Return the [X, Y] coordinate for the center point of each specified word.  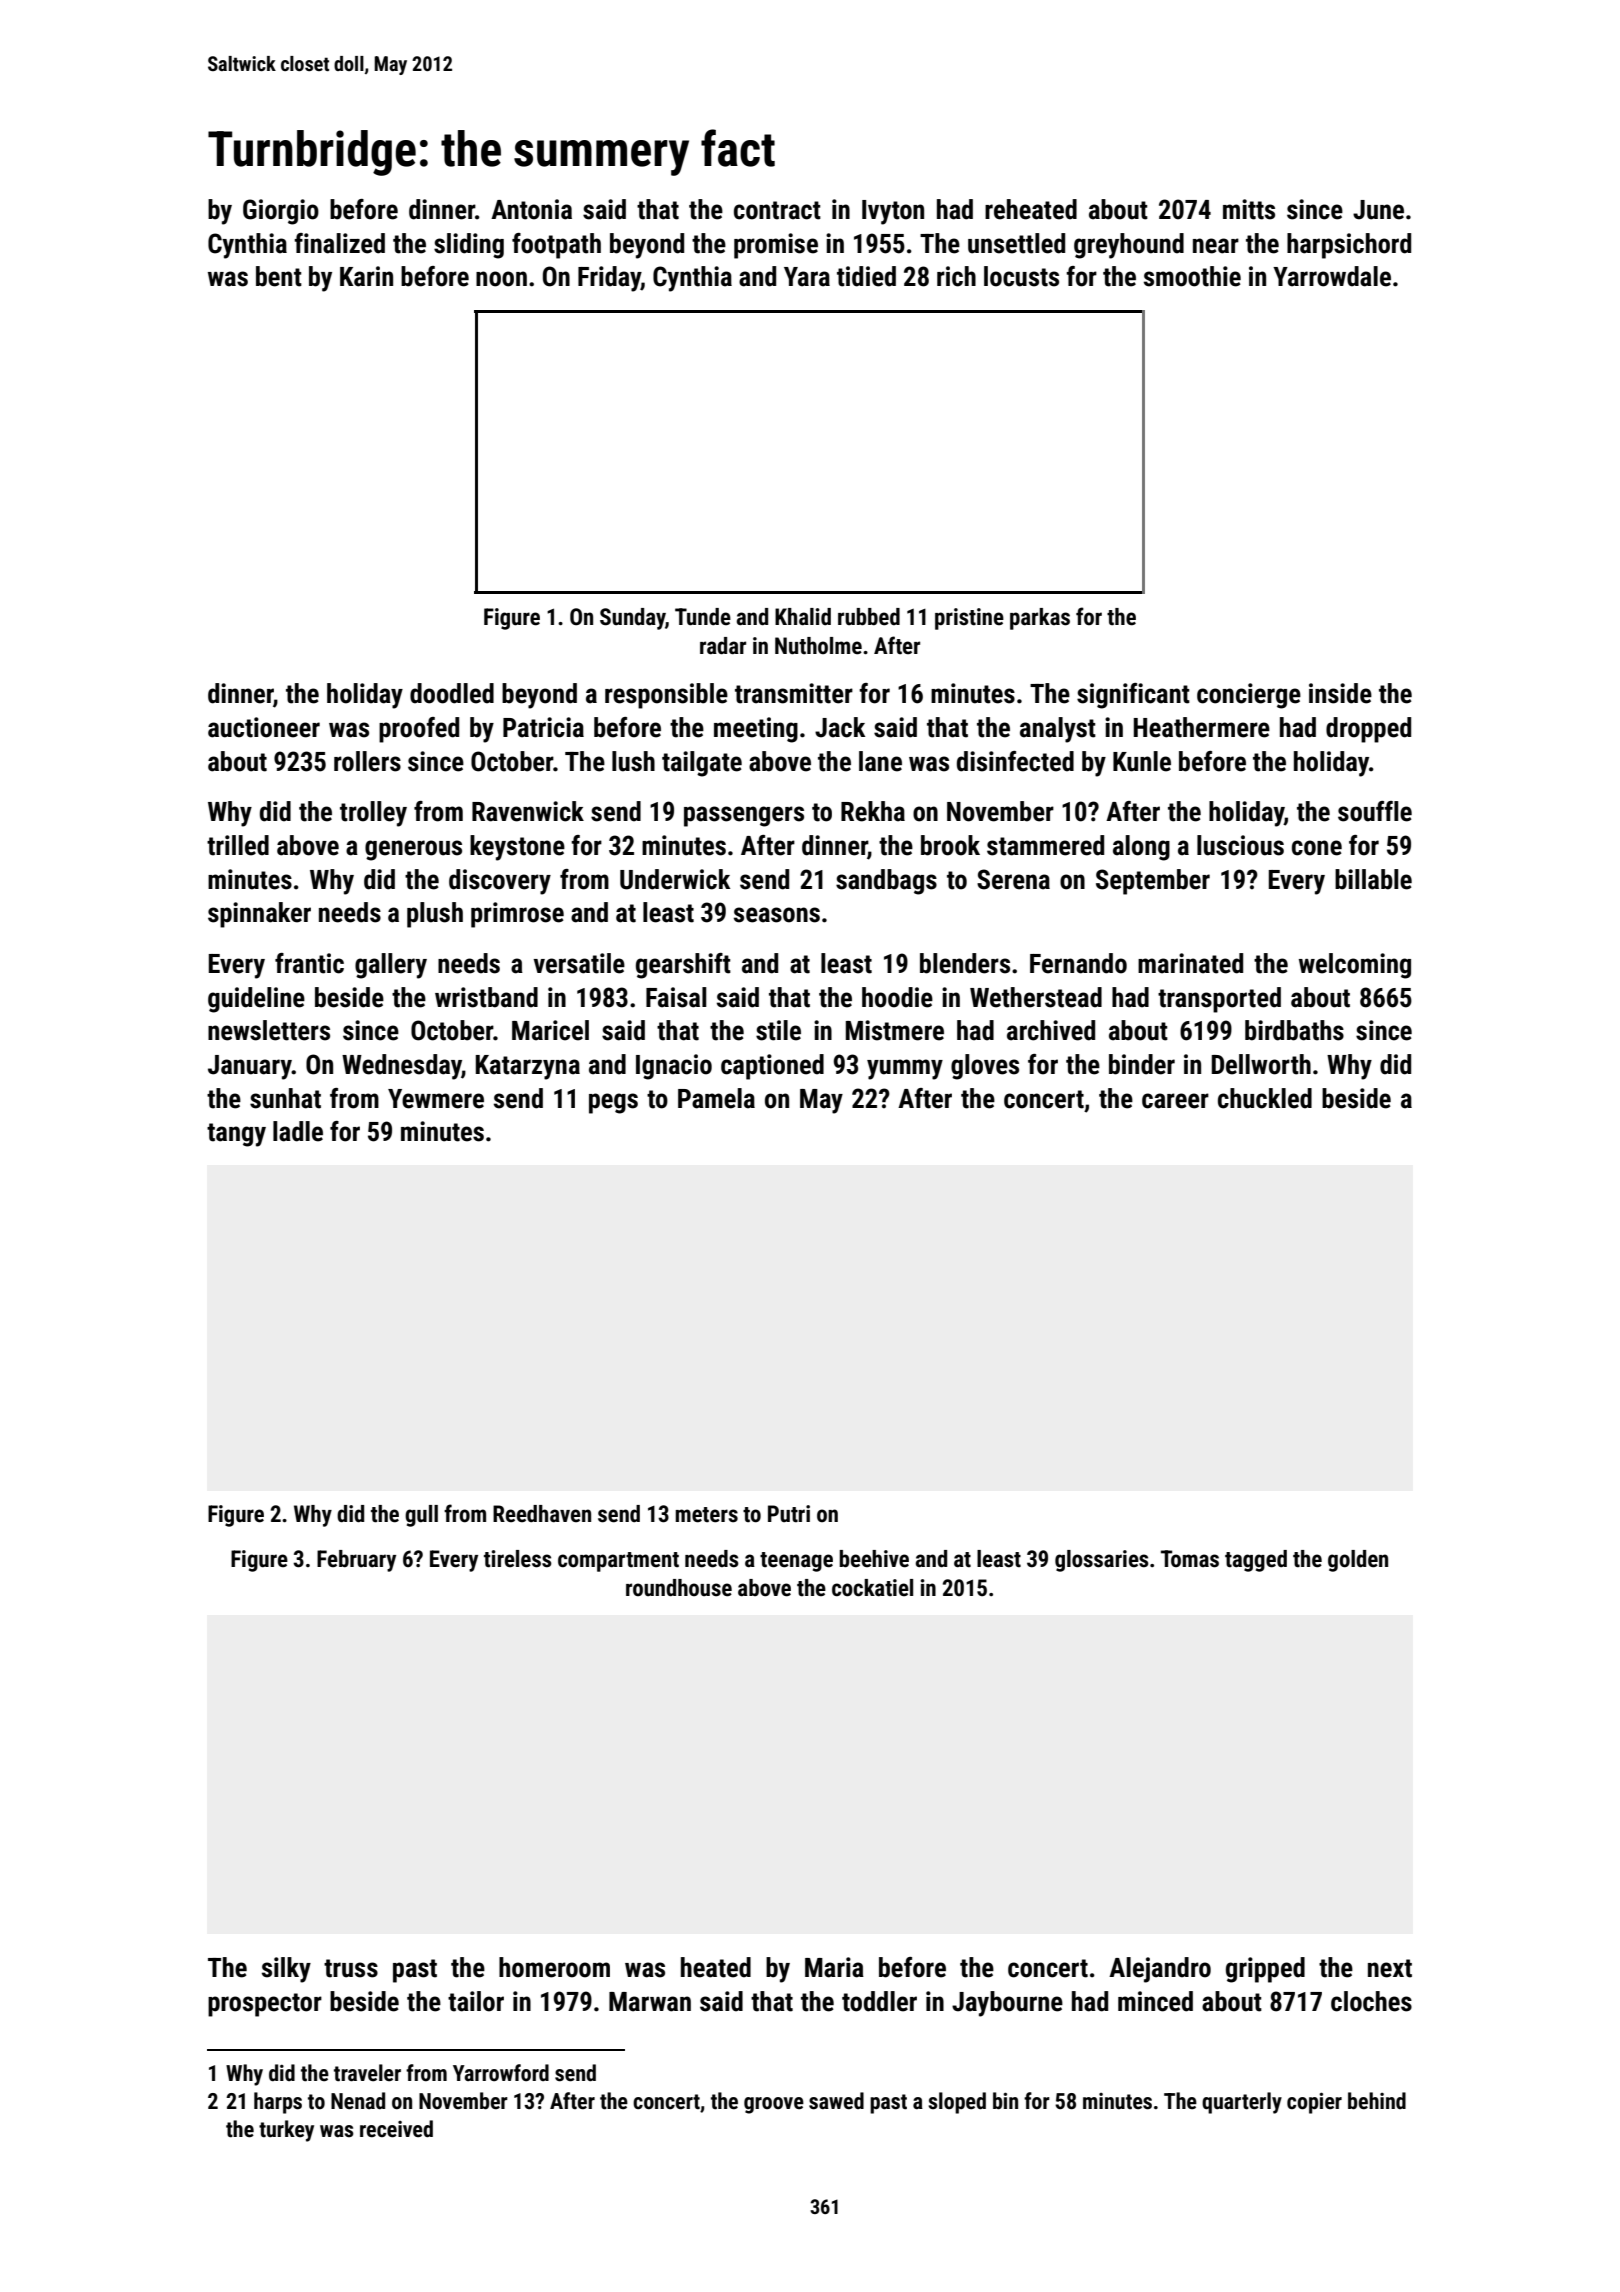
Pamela [716, 1098]
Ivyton [893, 212]
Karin [366, 276]
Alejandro [1160, 1970]
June [1378, 210]
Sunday [633, 619]
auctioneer [264, 727]
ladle [298, 1131]
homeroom [554, 1967]
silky [286, 1970]
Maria [834, 1967]
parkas [1040, 619]
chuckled [1265, 1098]
